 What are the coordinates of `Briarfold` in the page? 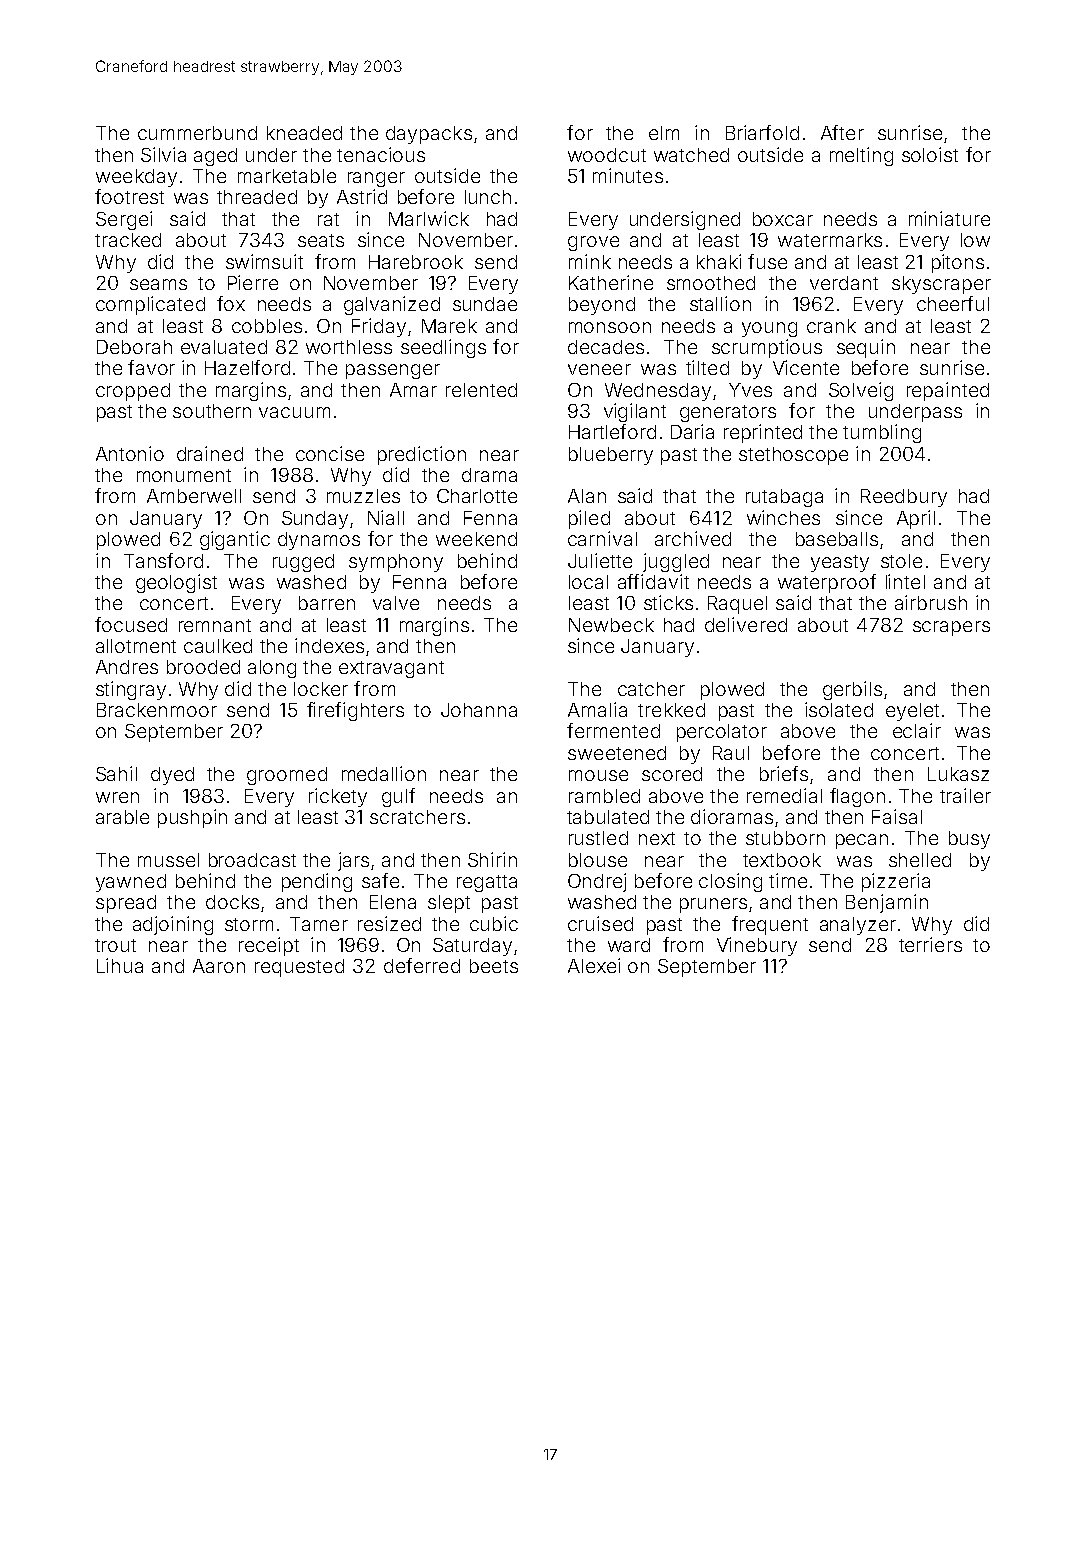 It's located at (762, 132).
